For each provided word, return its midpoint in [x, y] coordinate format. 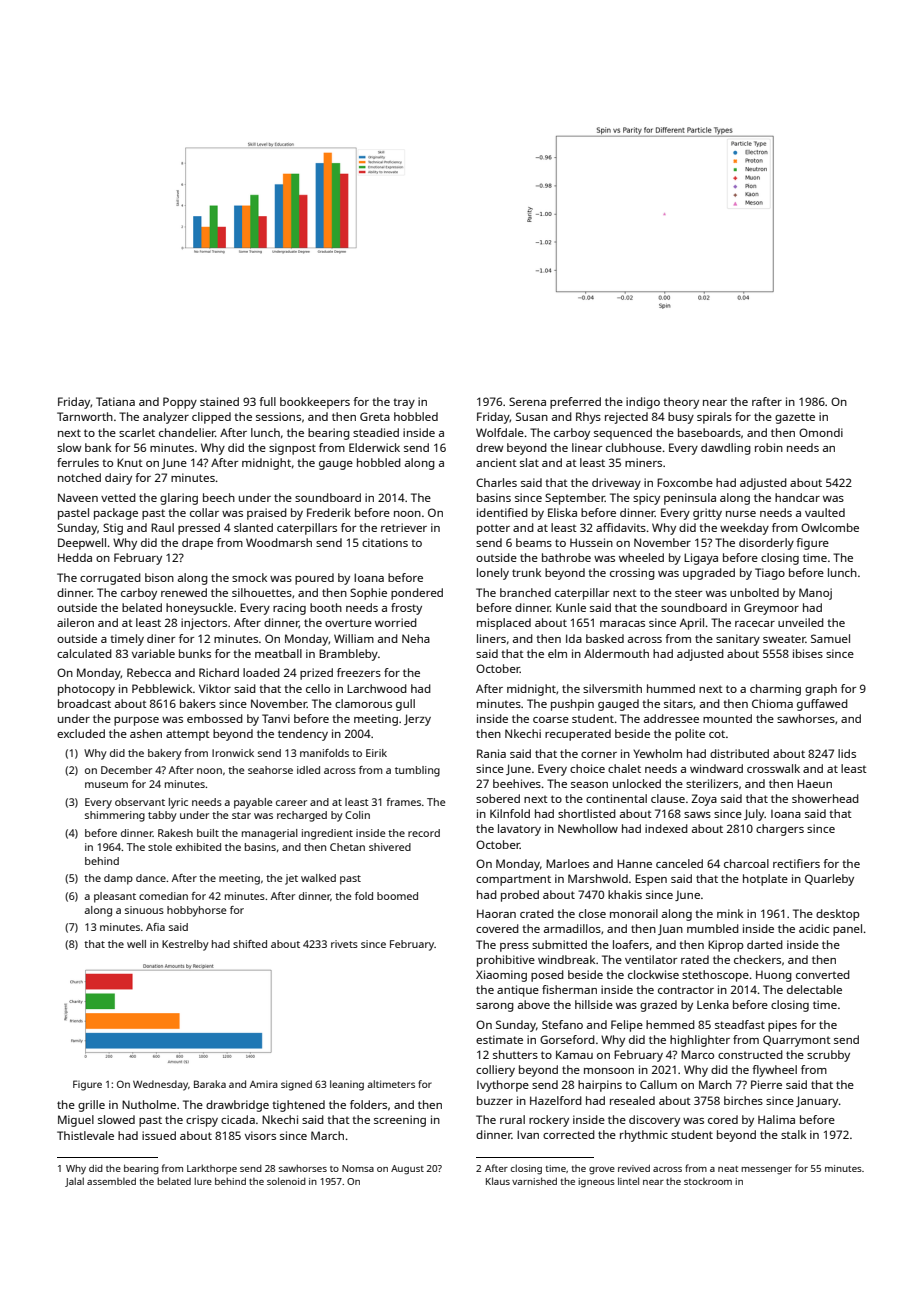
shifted [250, 944]
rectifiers [796, 863]
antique [518, 991]
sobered [498, 798]
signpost [292, 449]
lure [203, 1181]
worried [396, 622]
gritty [707, 514]
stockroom [708, 1181]
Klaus [498, 1181]
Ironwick [233, 753]
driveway [616, 484]
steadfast [740, 1024]
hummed [671, 688]
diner [161, 638]
